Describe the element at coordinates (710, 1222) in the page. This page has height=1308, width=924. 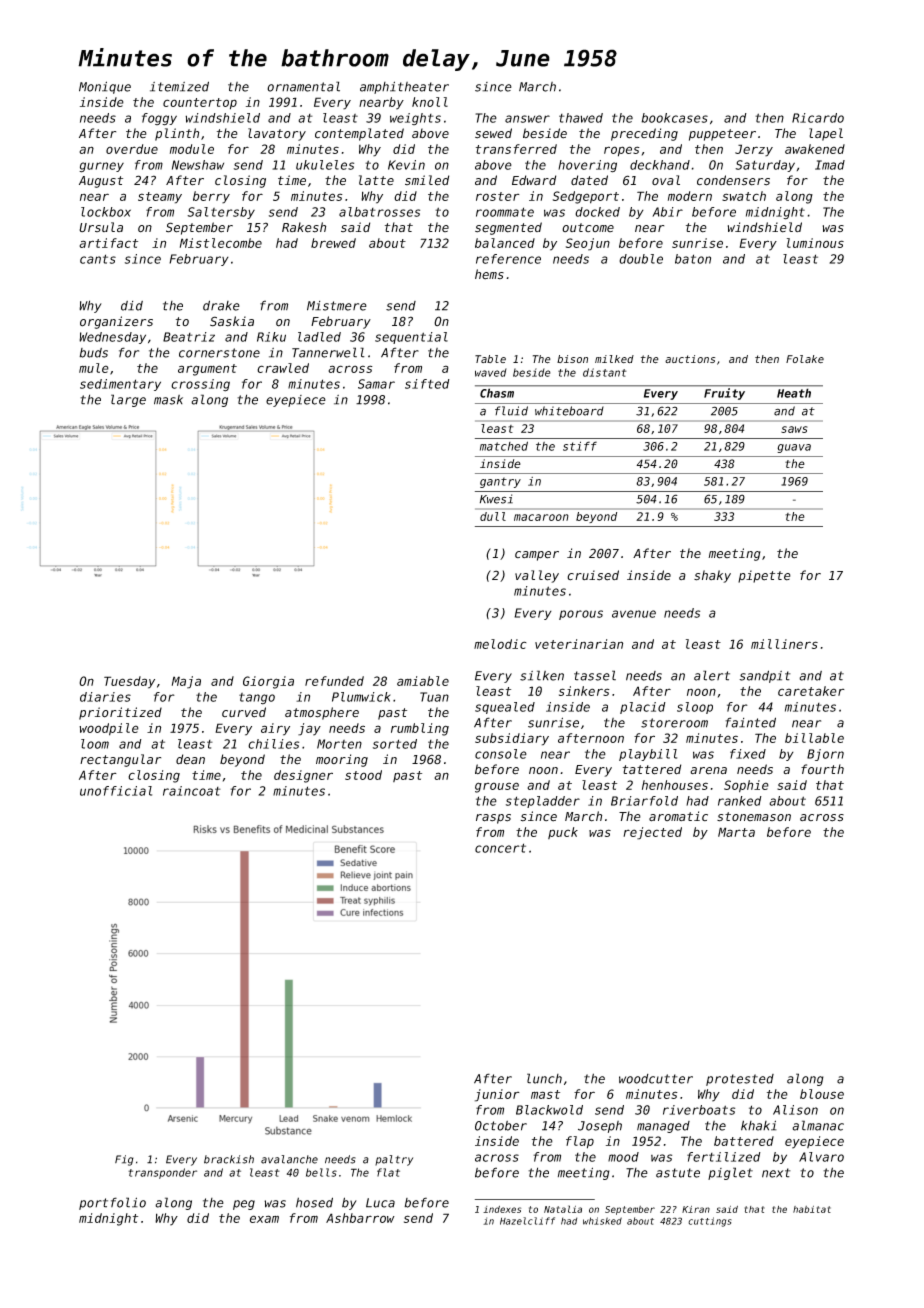
I see `cuttings` at that location.
